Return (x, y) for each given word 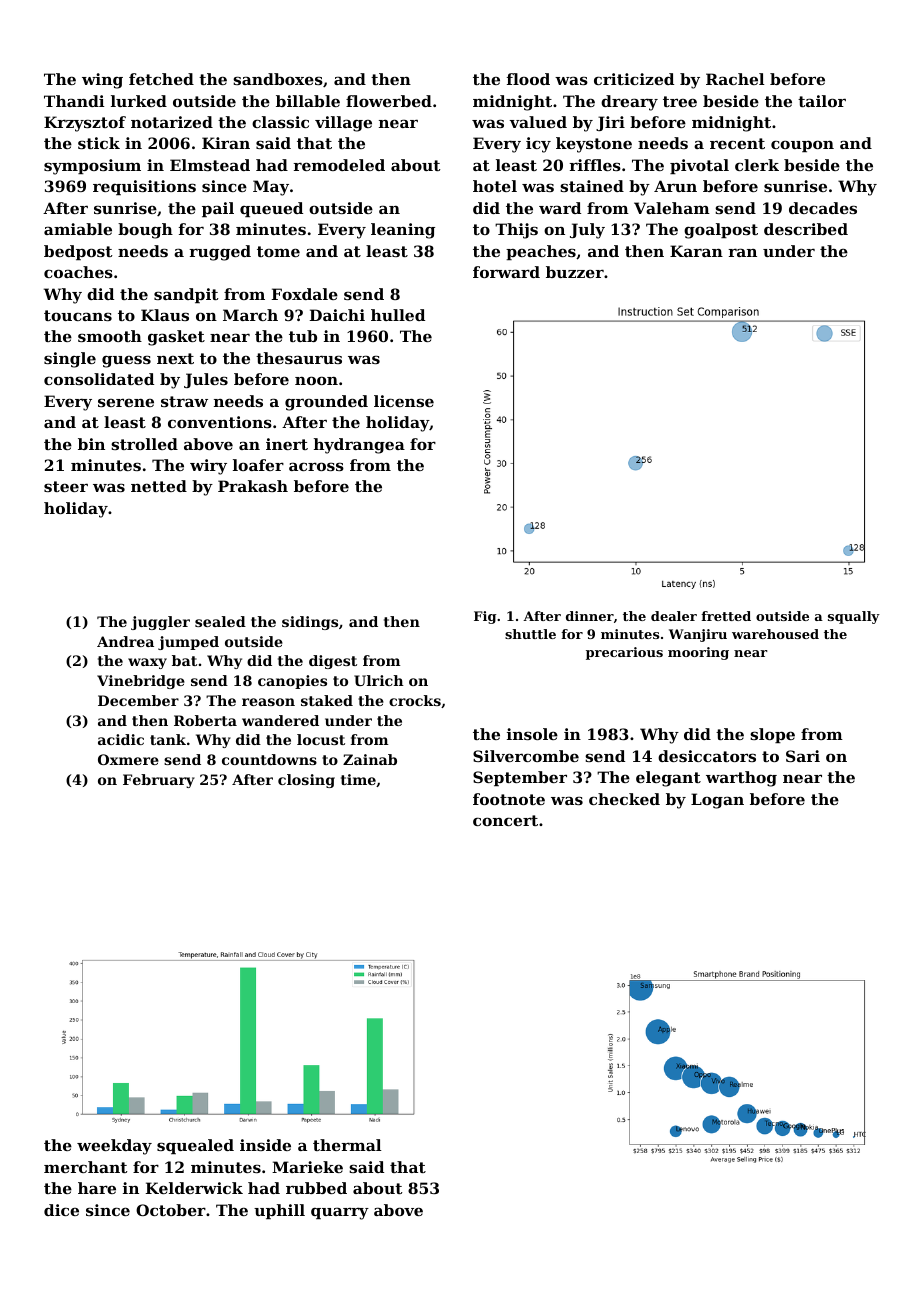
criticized (634, 79)
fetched (161, 79)
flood (528, 79)
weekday (114, 1147)
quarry (340, 1213)
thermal (347, 1145)
